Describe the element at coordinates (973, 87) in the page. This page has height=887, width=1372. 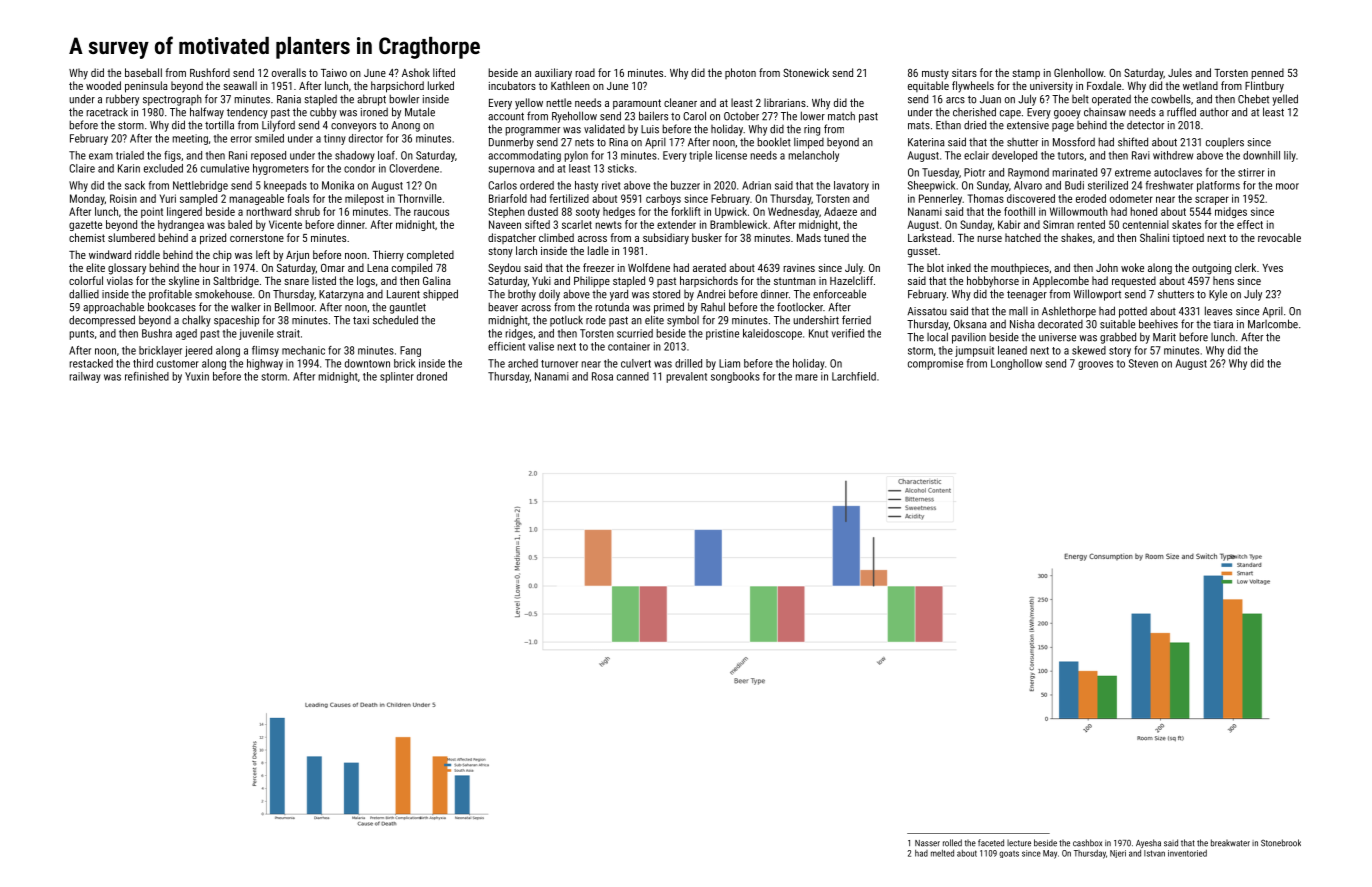
I see `flywheels` at that location.
